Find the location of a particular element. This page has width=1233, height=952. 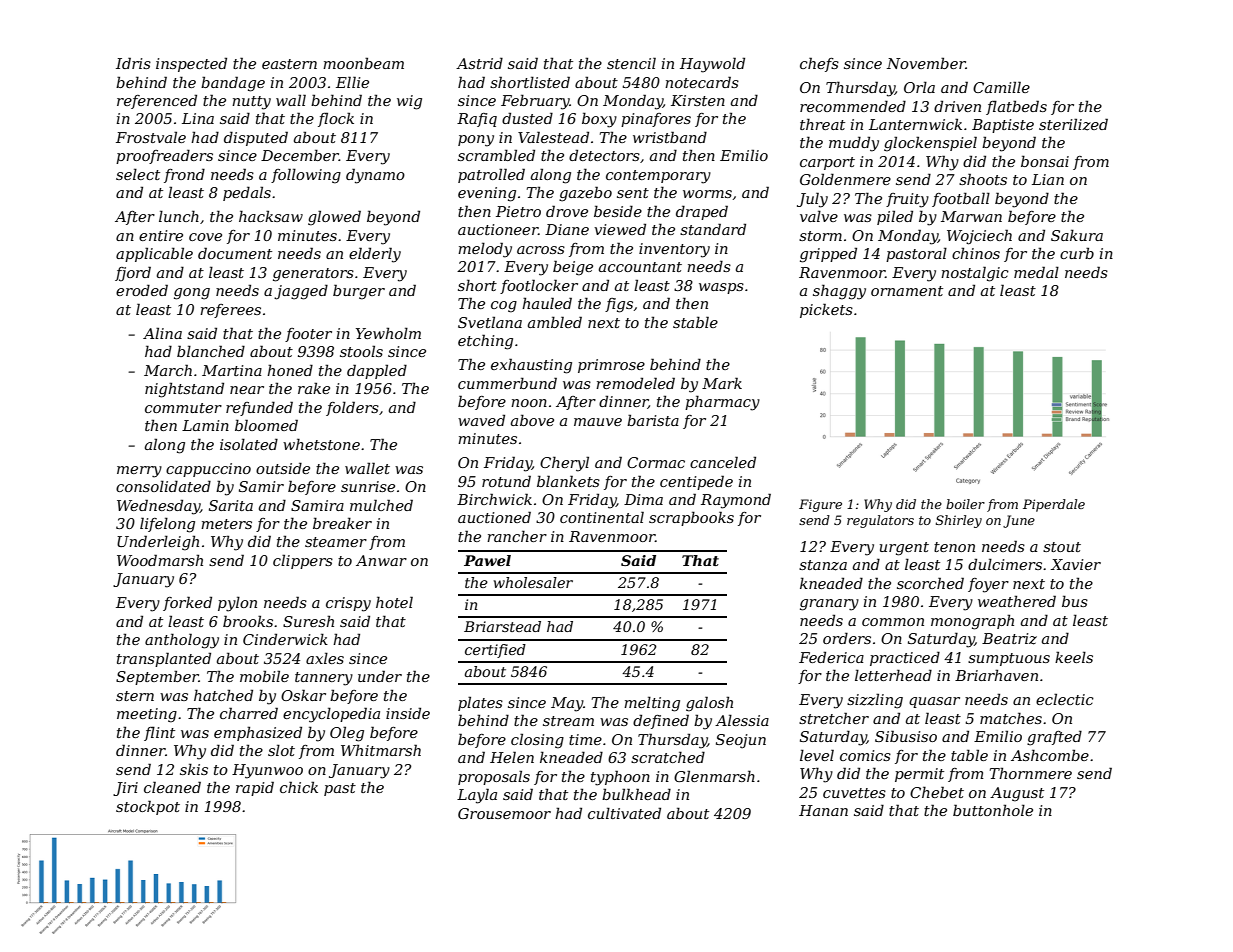

accountant is located at coordinates (640, 267).
